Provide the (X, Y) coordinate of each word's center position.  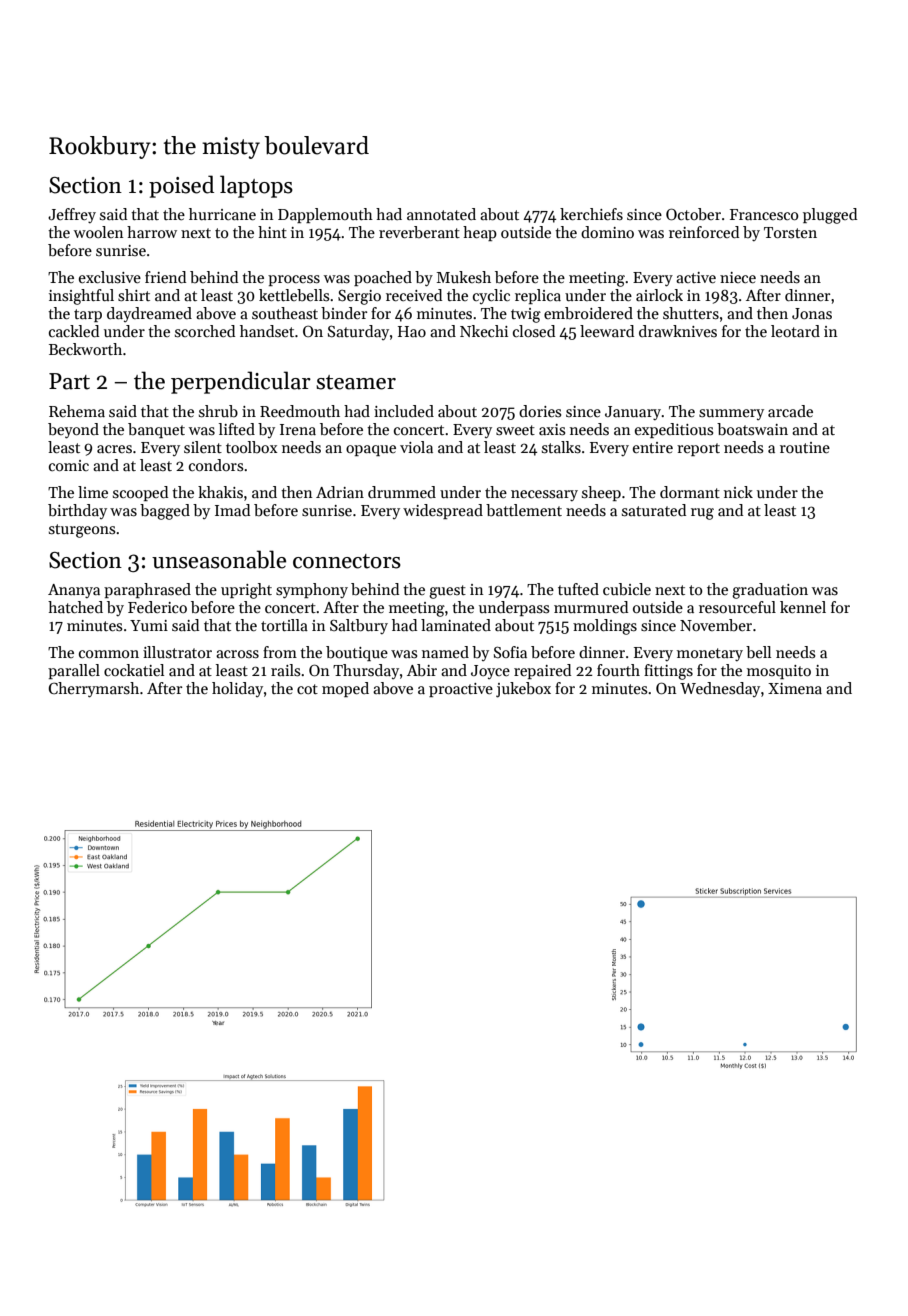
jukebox (523, 690)
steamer (356, 382)
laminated (456, 625)
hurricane (222, 214)
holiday (237, 689)
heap (480, 233)
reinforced (704, 232)
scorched (205, 331)
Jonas (812, 313)
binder (344, 313)
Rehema (77, 411)
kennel (803, 607)
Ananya (74, 591)
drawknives (678, 331)
